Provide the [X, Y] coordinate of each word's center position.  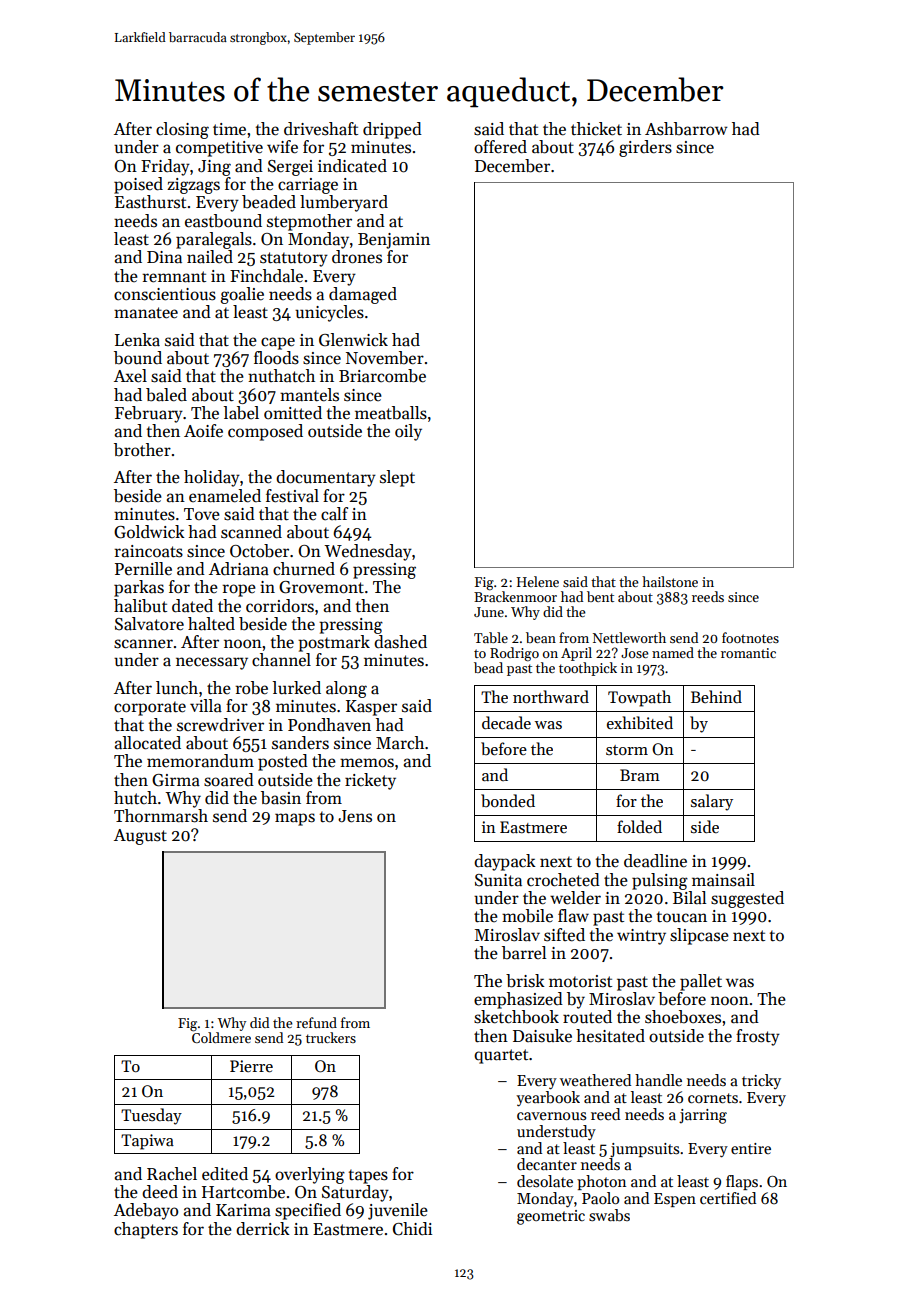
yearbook [548, 1099]
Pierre [251, 1066]
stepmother [309, 222]
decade [506, 722]
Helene [538, 581]
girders [645, 148]
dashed [400, 642]
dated [192, 606]
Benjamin [394, 241]
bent [600, 596]
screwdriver [220, 725]
